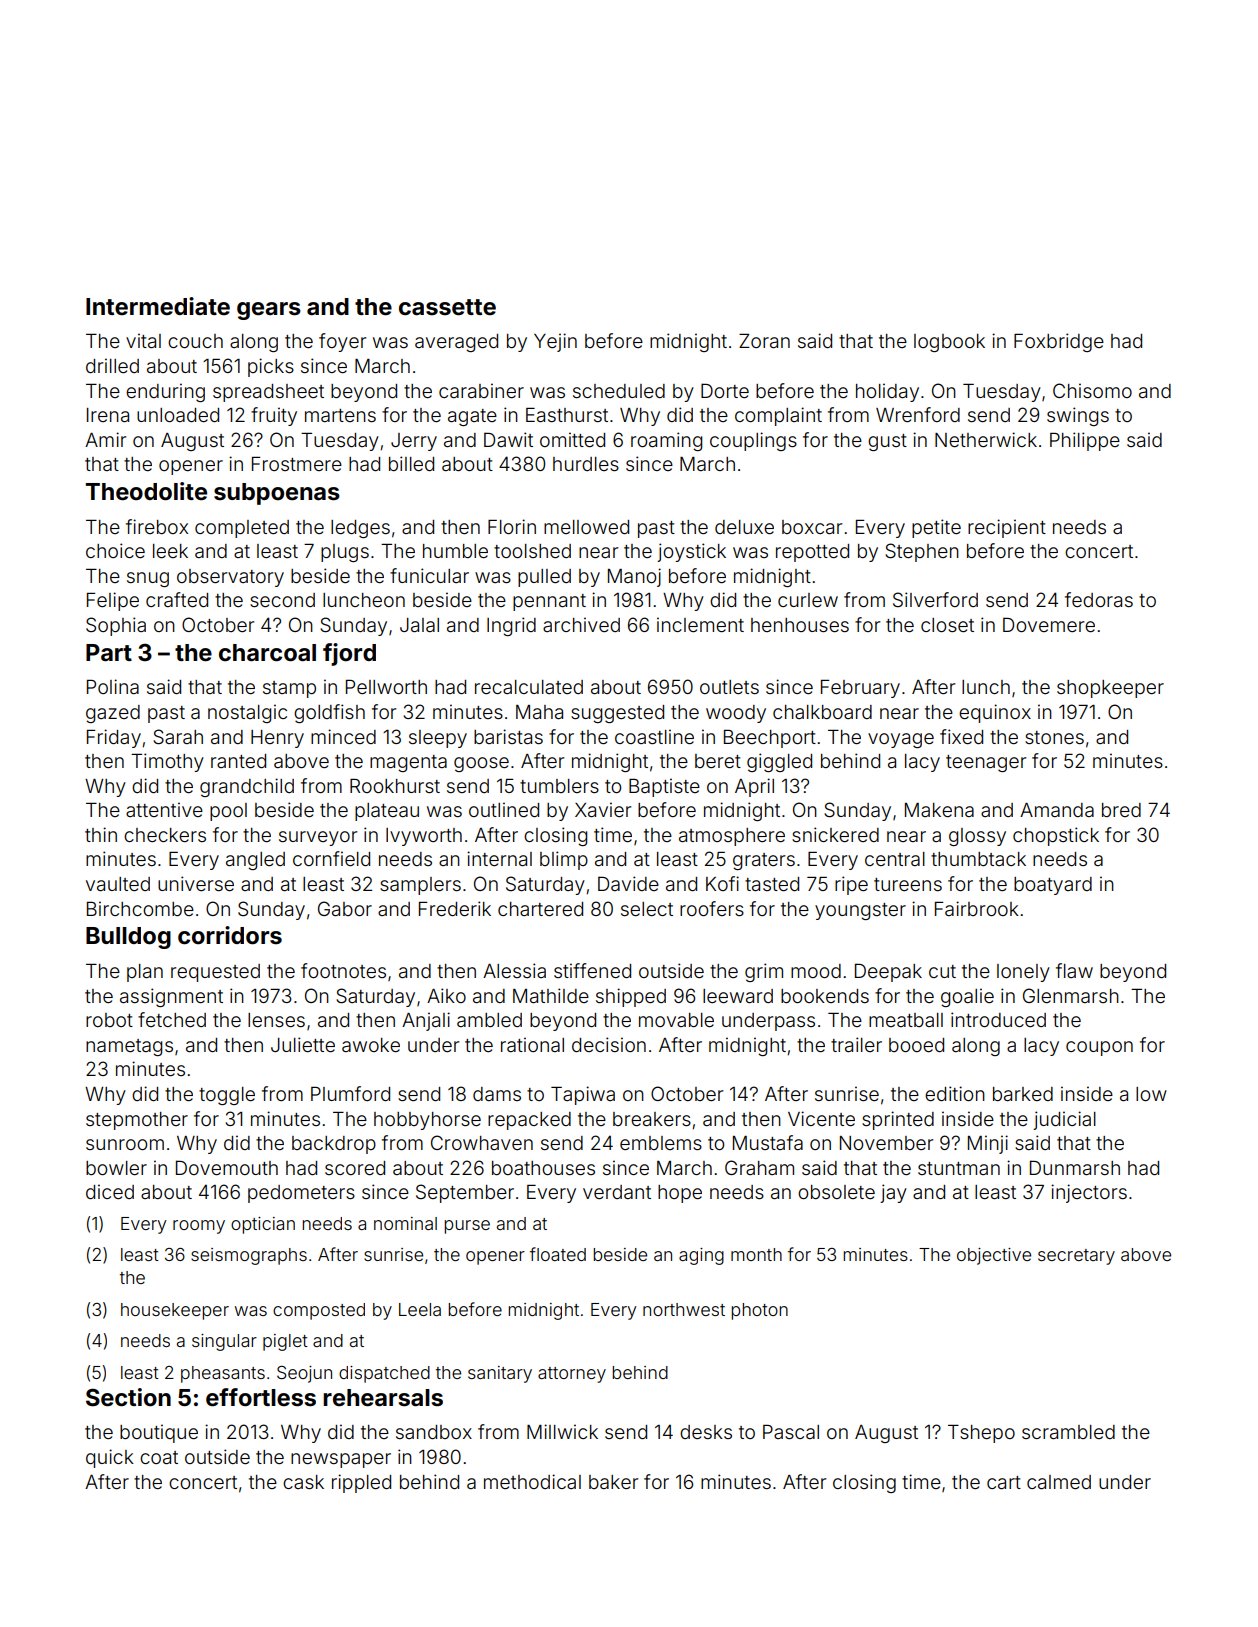 The image size is (1258, 1627). I want to click on Zoran, so click(764, 341).
